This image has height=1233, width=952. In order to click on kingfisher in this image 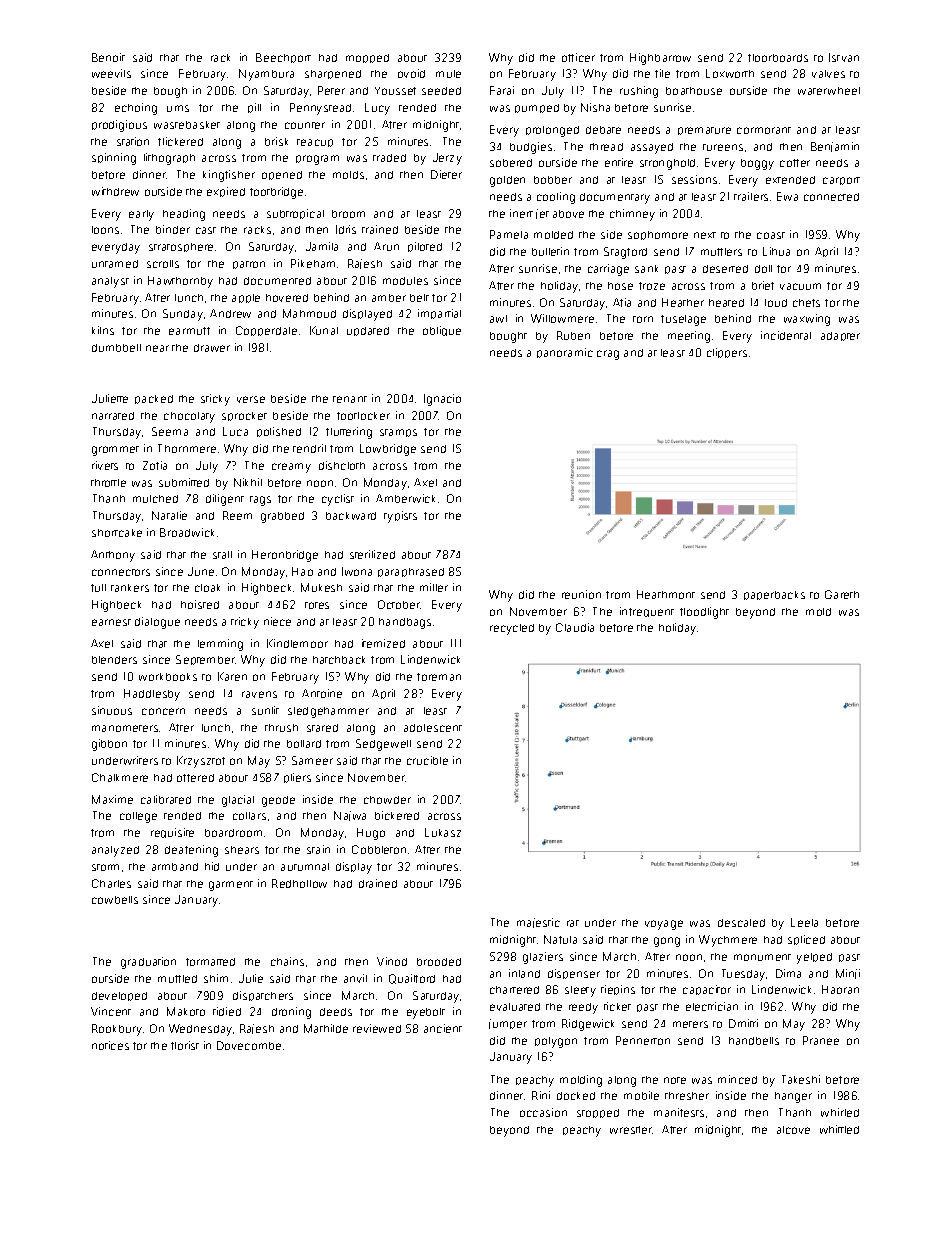, I will do `click(229, 176)`.
